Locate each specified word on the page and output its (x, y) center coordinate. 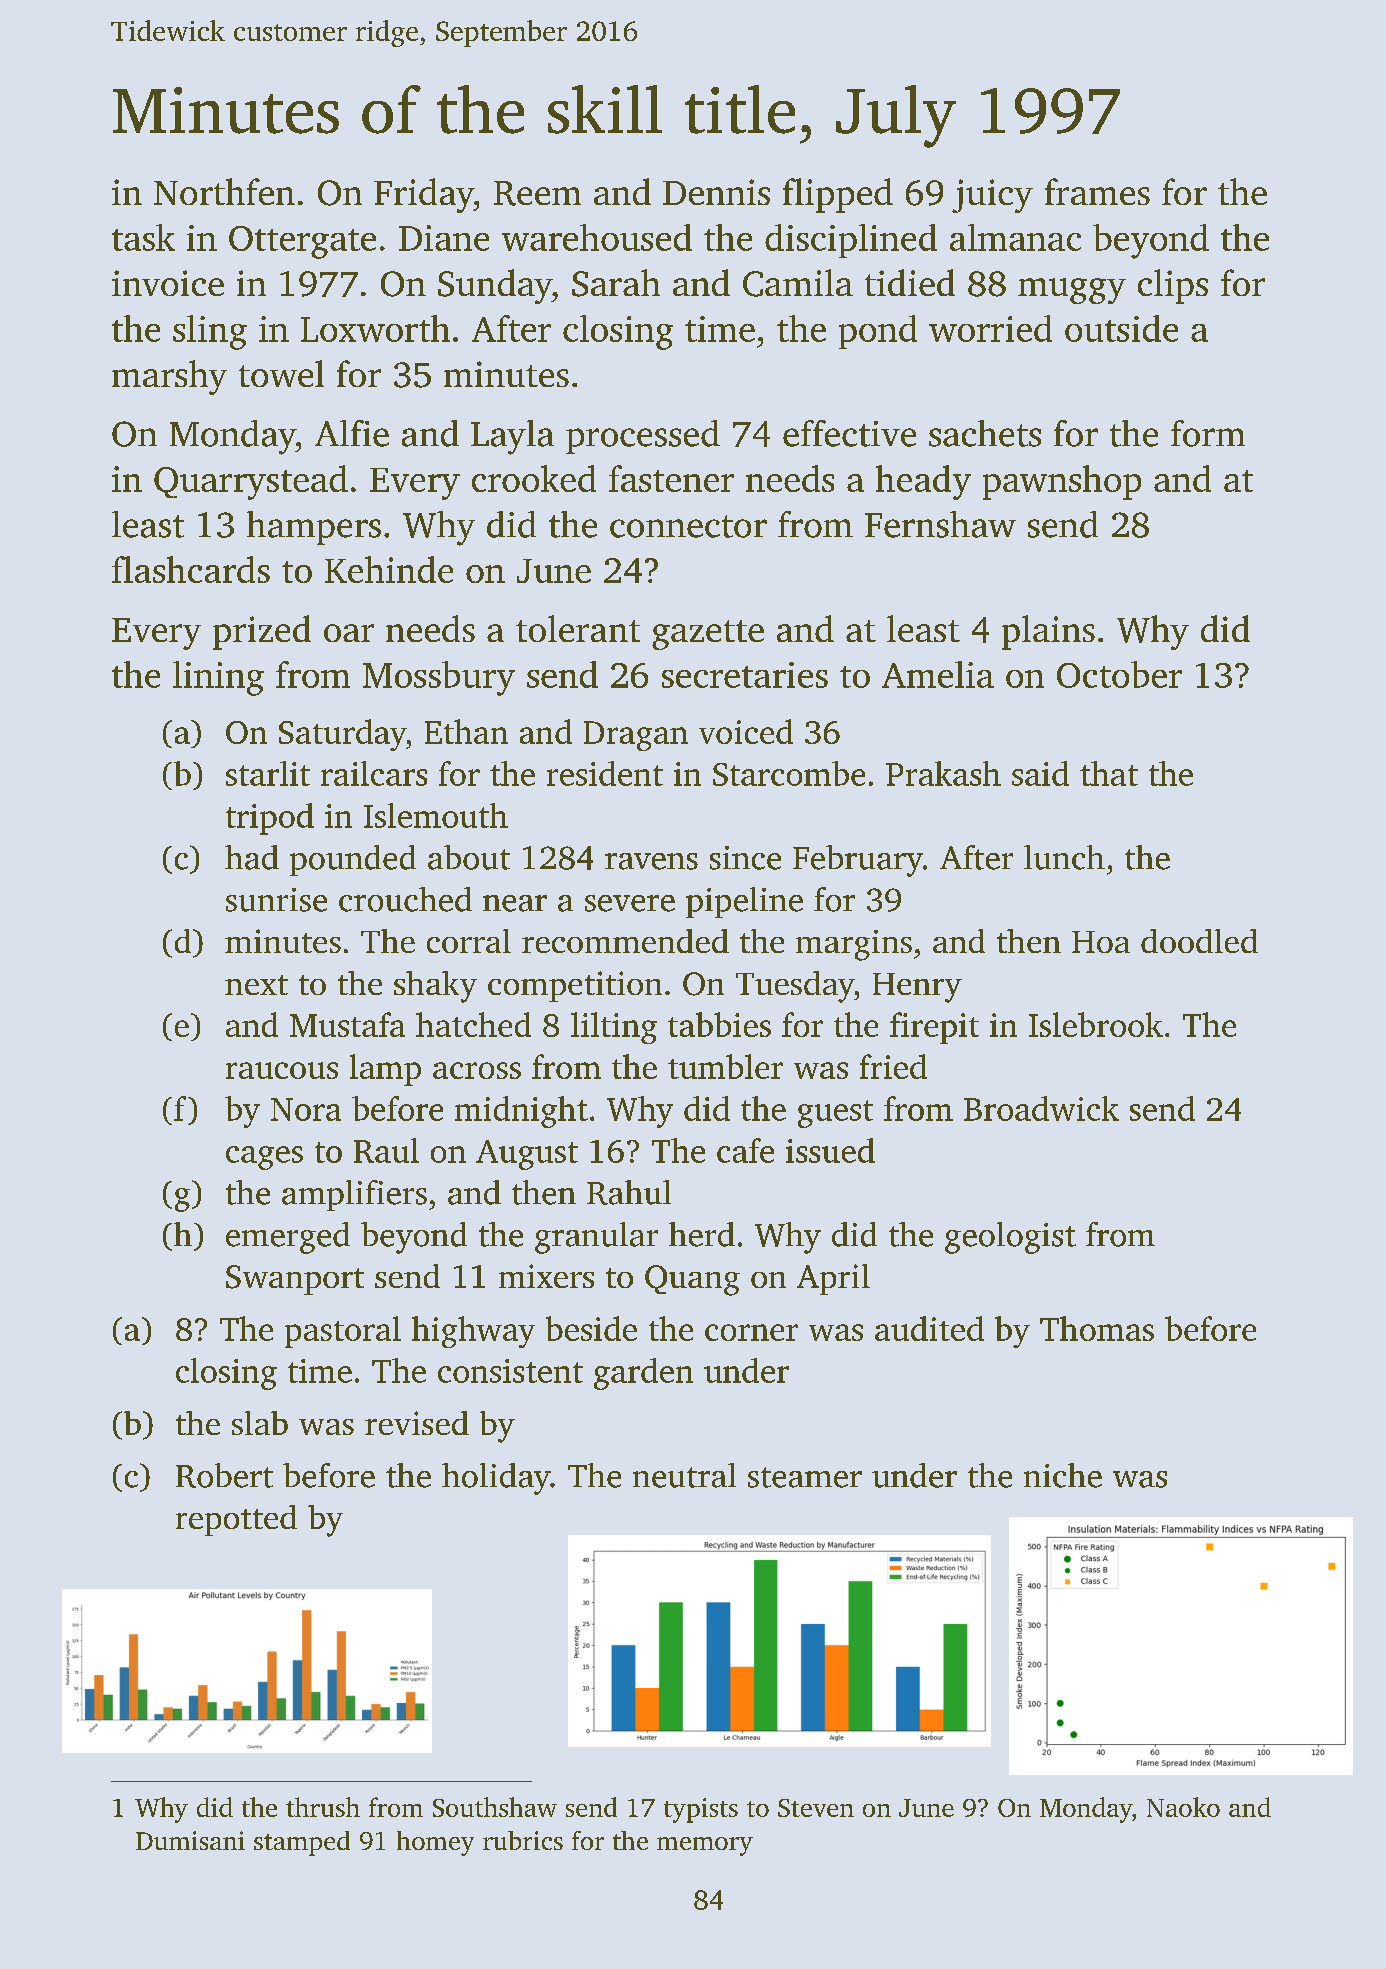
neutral (684, 1475)
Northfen (224, 191)
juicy (992, 196)
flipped (838, 195)
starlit (268, 773)
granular (596, 1238)
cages (264, 1158)
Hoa (1101, 942)
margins (854, 945)
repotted (236, 1520)
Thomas (1097, 1328)
